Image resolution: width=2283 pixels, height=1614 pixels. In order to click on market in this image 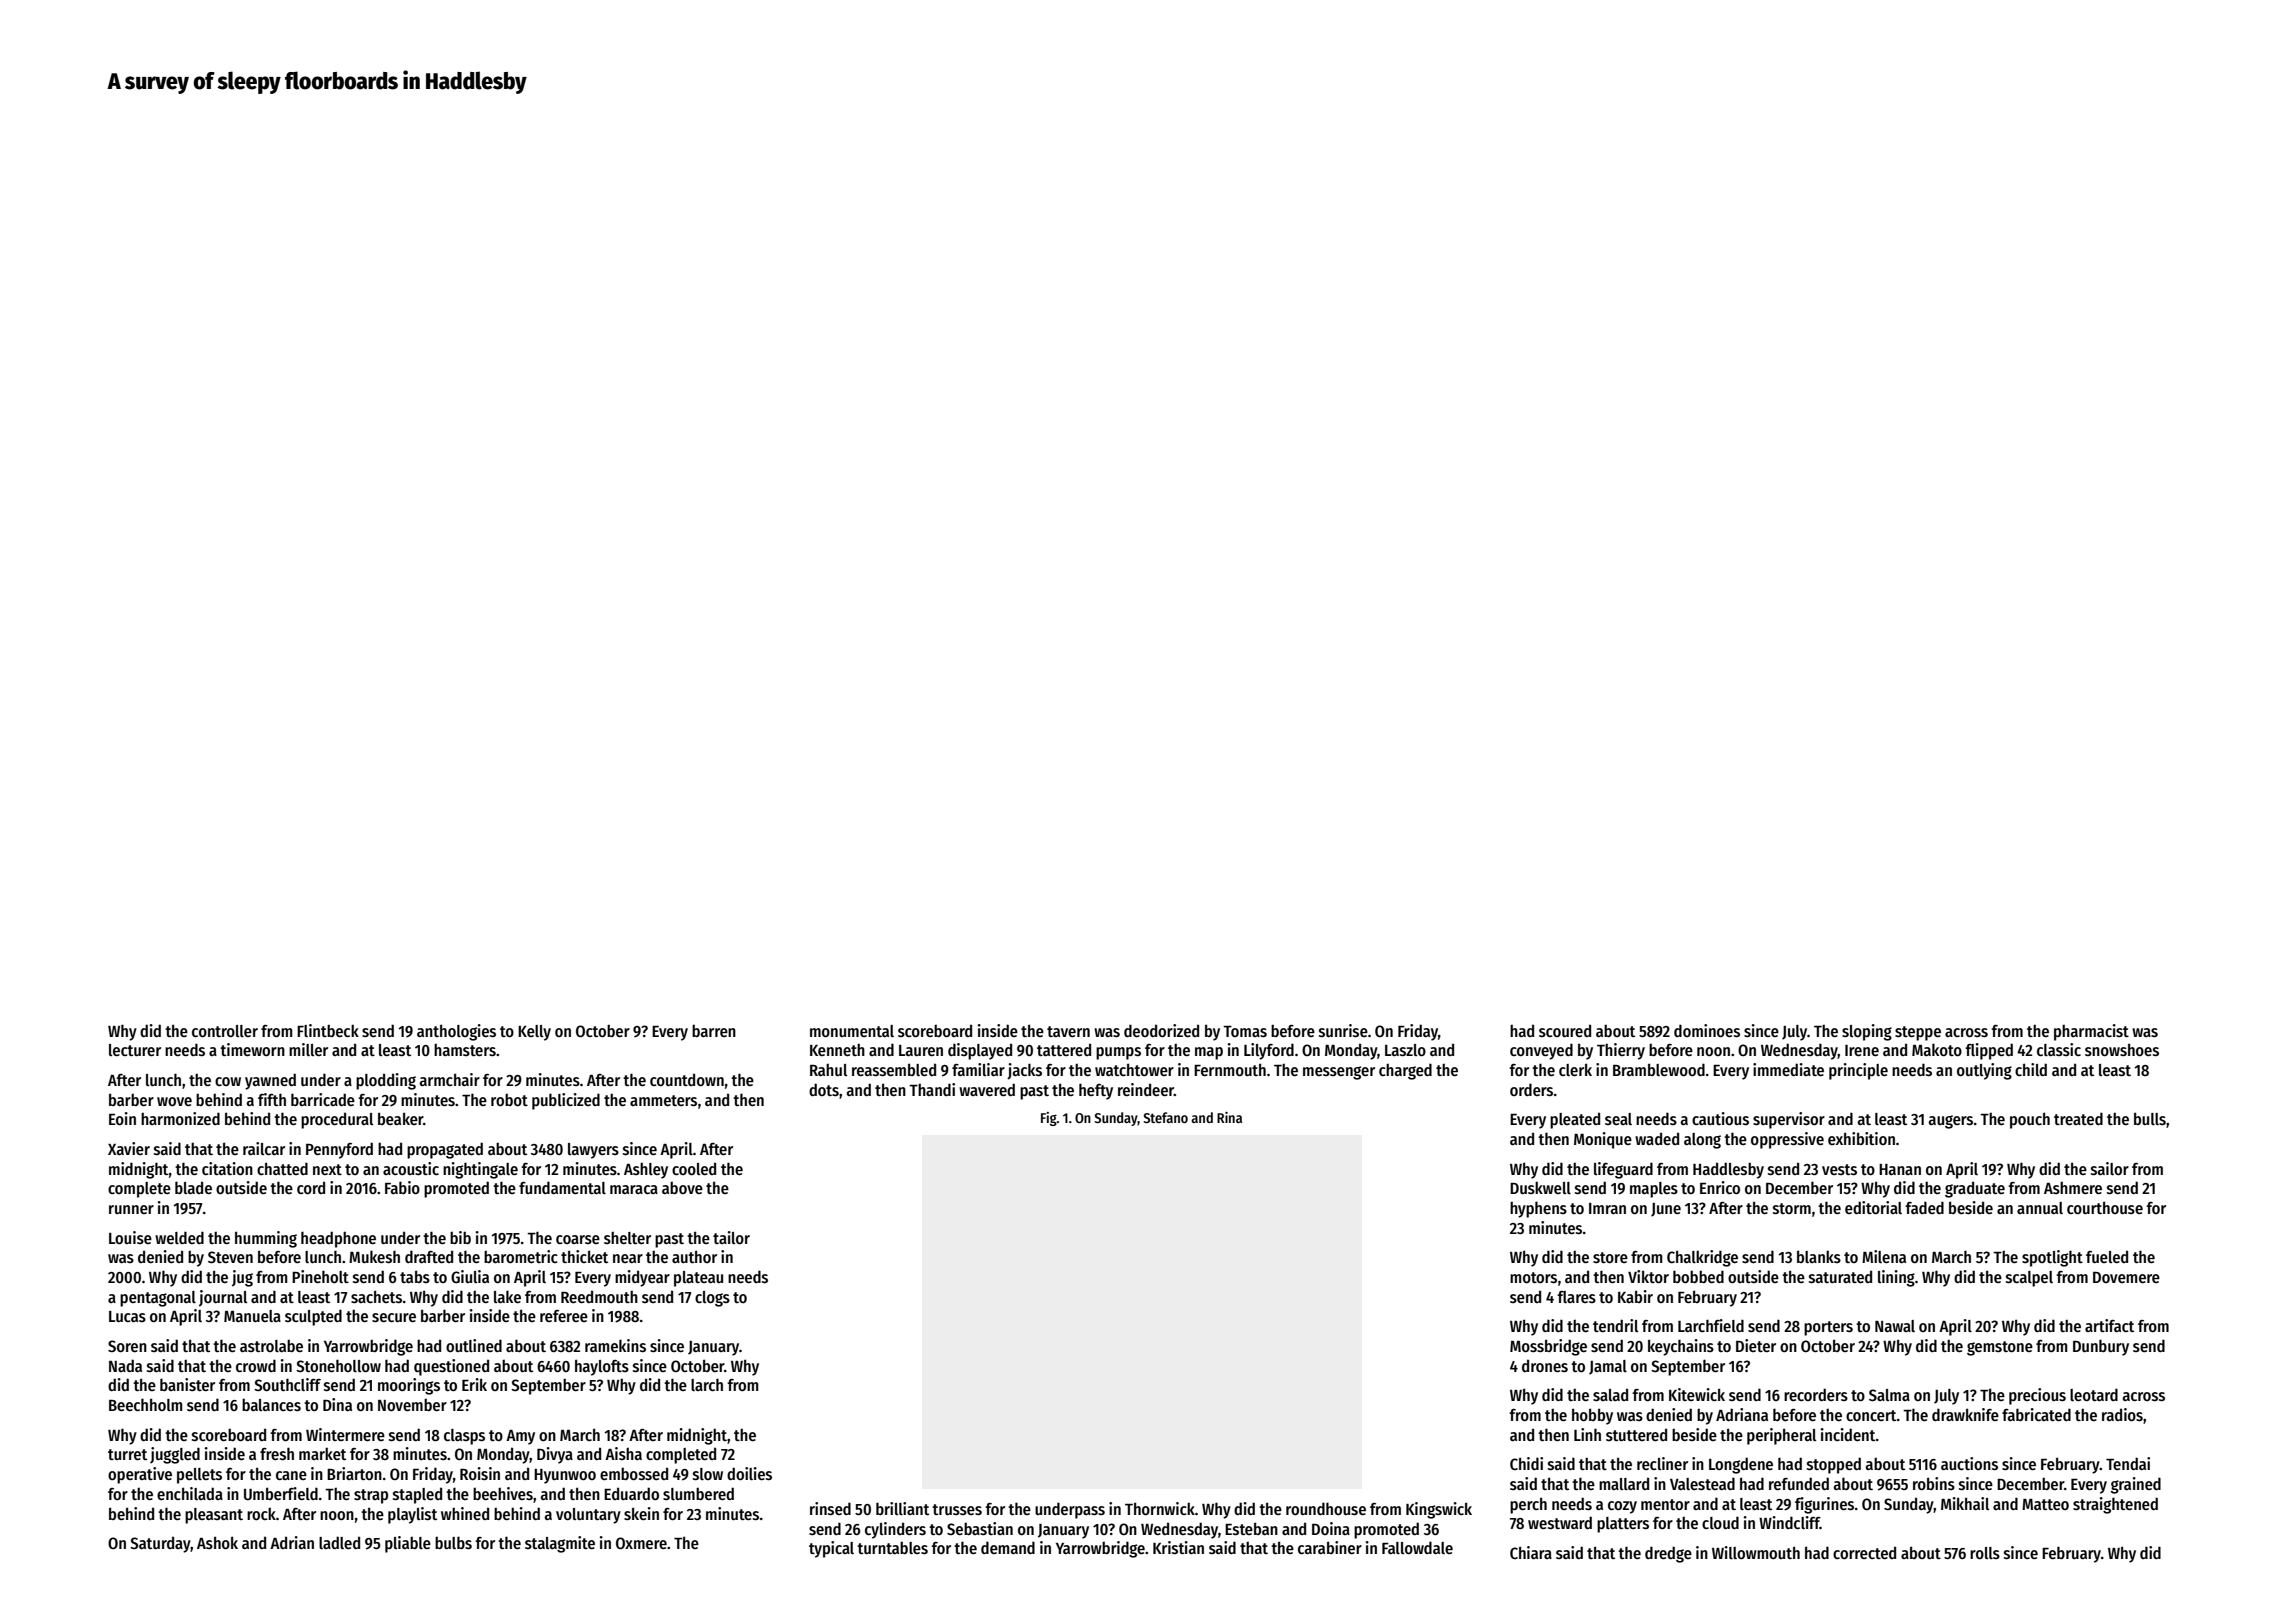, I will do `click(322, 1454)`.
